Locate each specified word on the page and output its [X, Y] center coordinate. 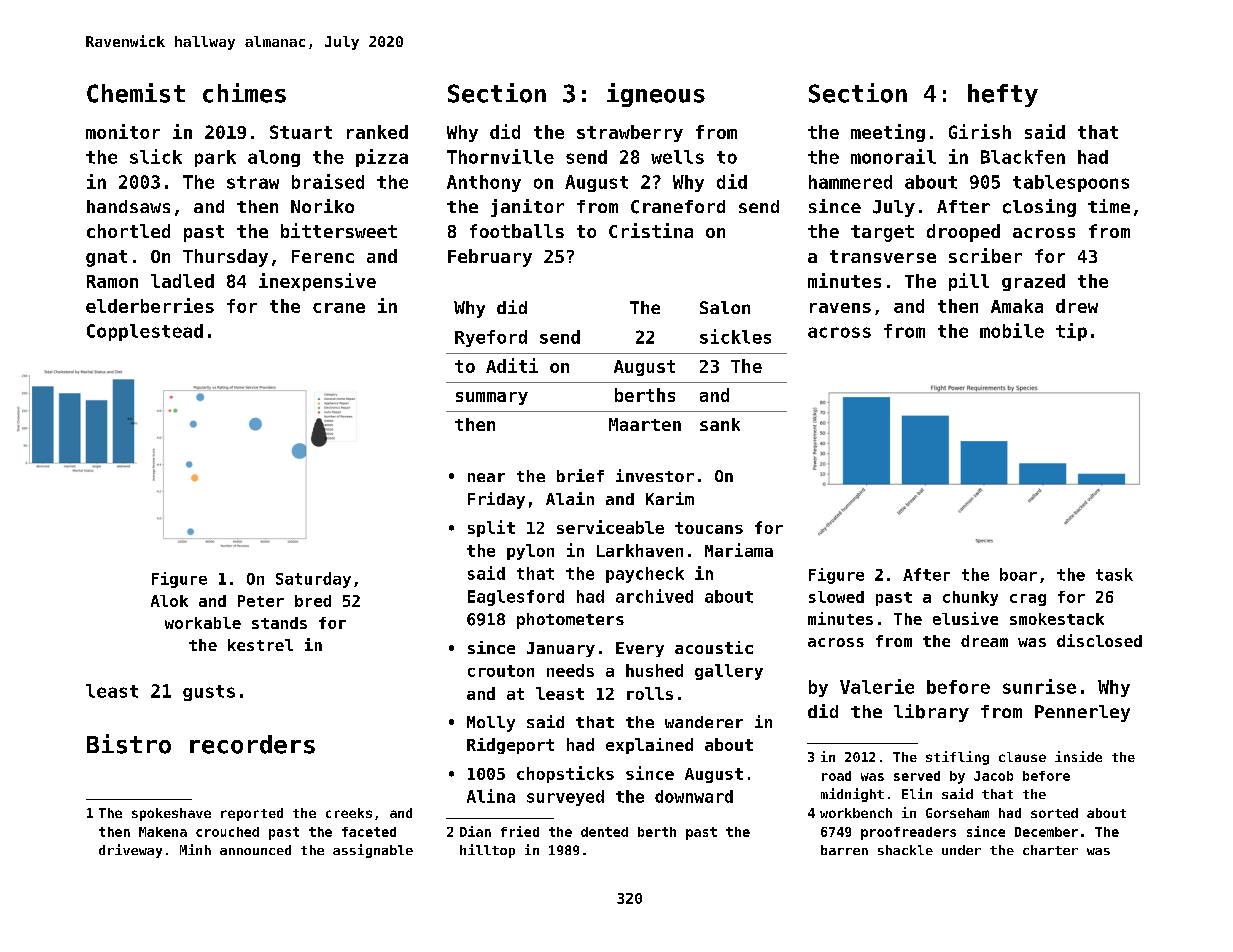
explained [649, 746]
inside [1078, 756]
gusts [209, 693]
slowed [836, 597]
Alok [169, 601]
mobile [1012, 330]
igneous [656, 95]
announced [255, 850]
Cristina [651, 230]
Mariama [739, 550]
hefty [1003, 95]
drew [1077, 306]
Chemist [136, 93]
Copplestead [145, 332]
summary [492, 398]
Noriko [322, 206]
